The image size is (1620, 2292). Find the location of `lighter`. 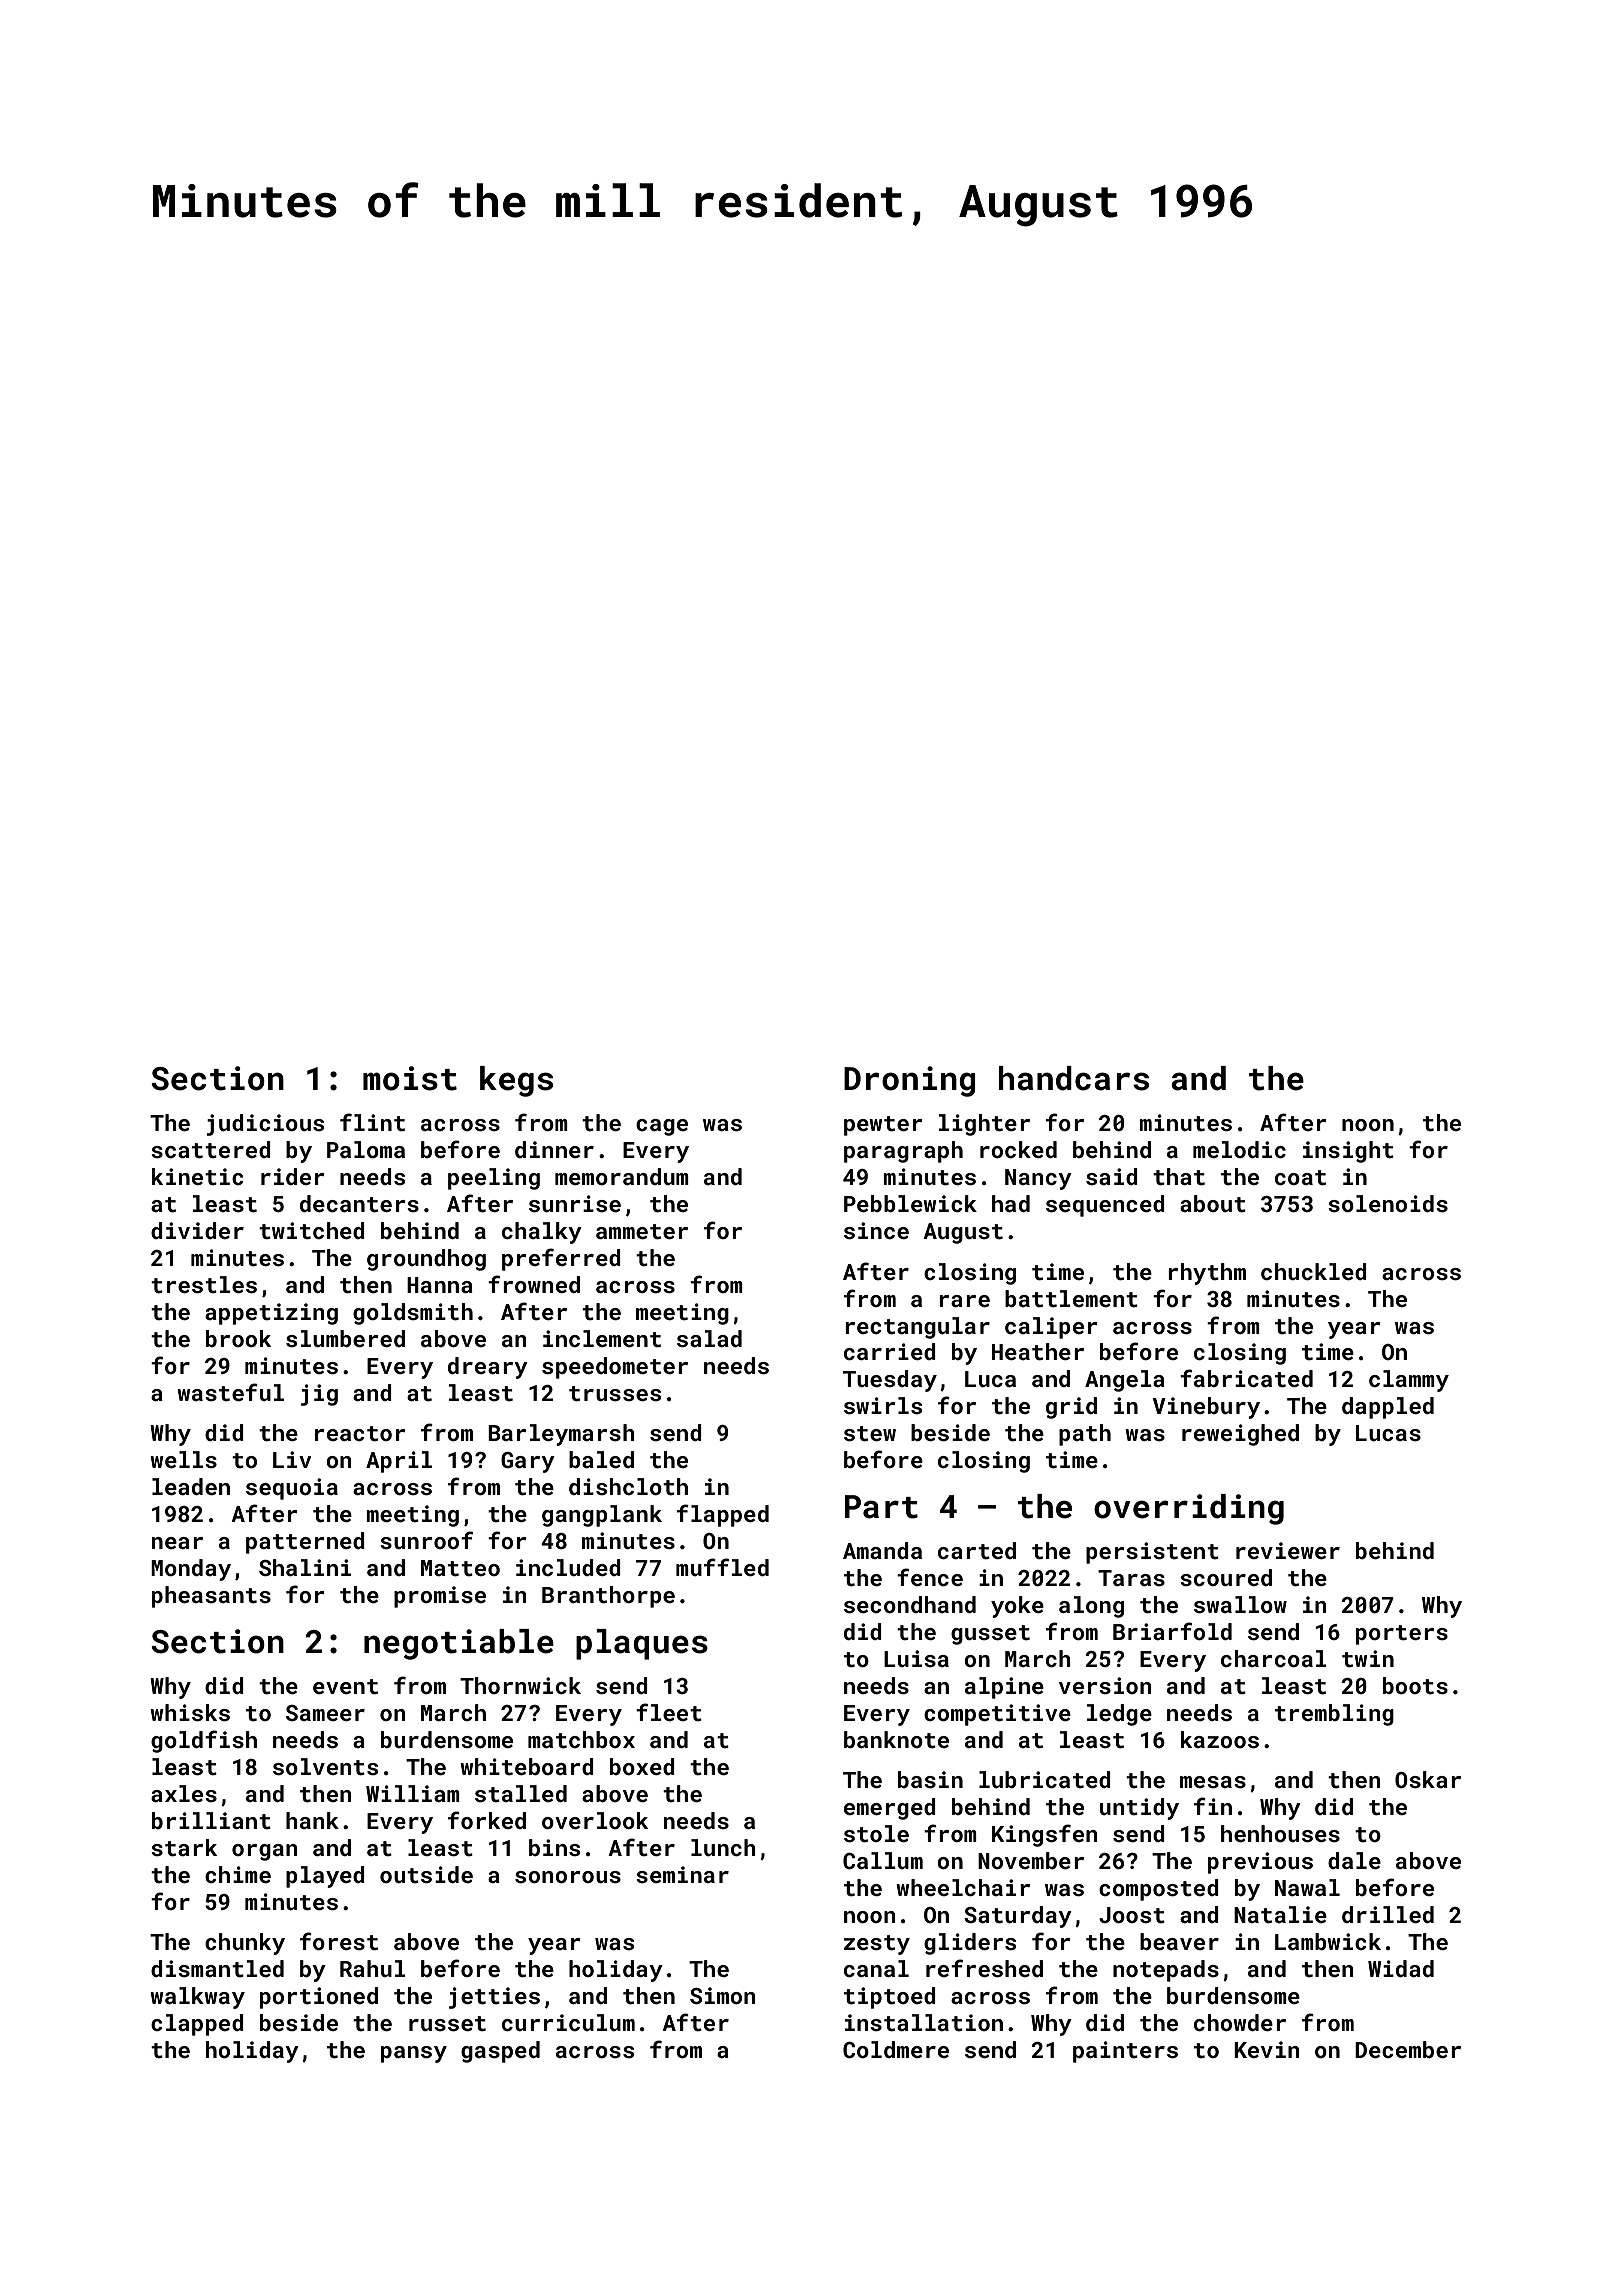

lighter is located at coordinates (984, 1125).
